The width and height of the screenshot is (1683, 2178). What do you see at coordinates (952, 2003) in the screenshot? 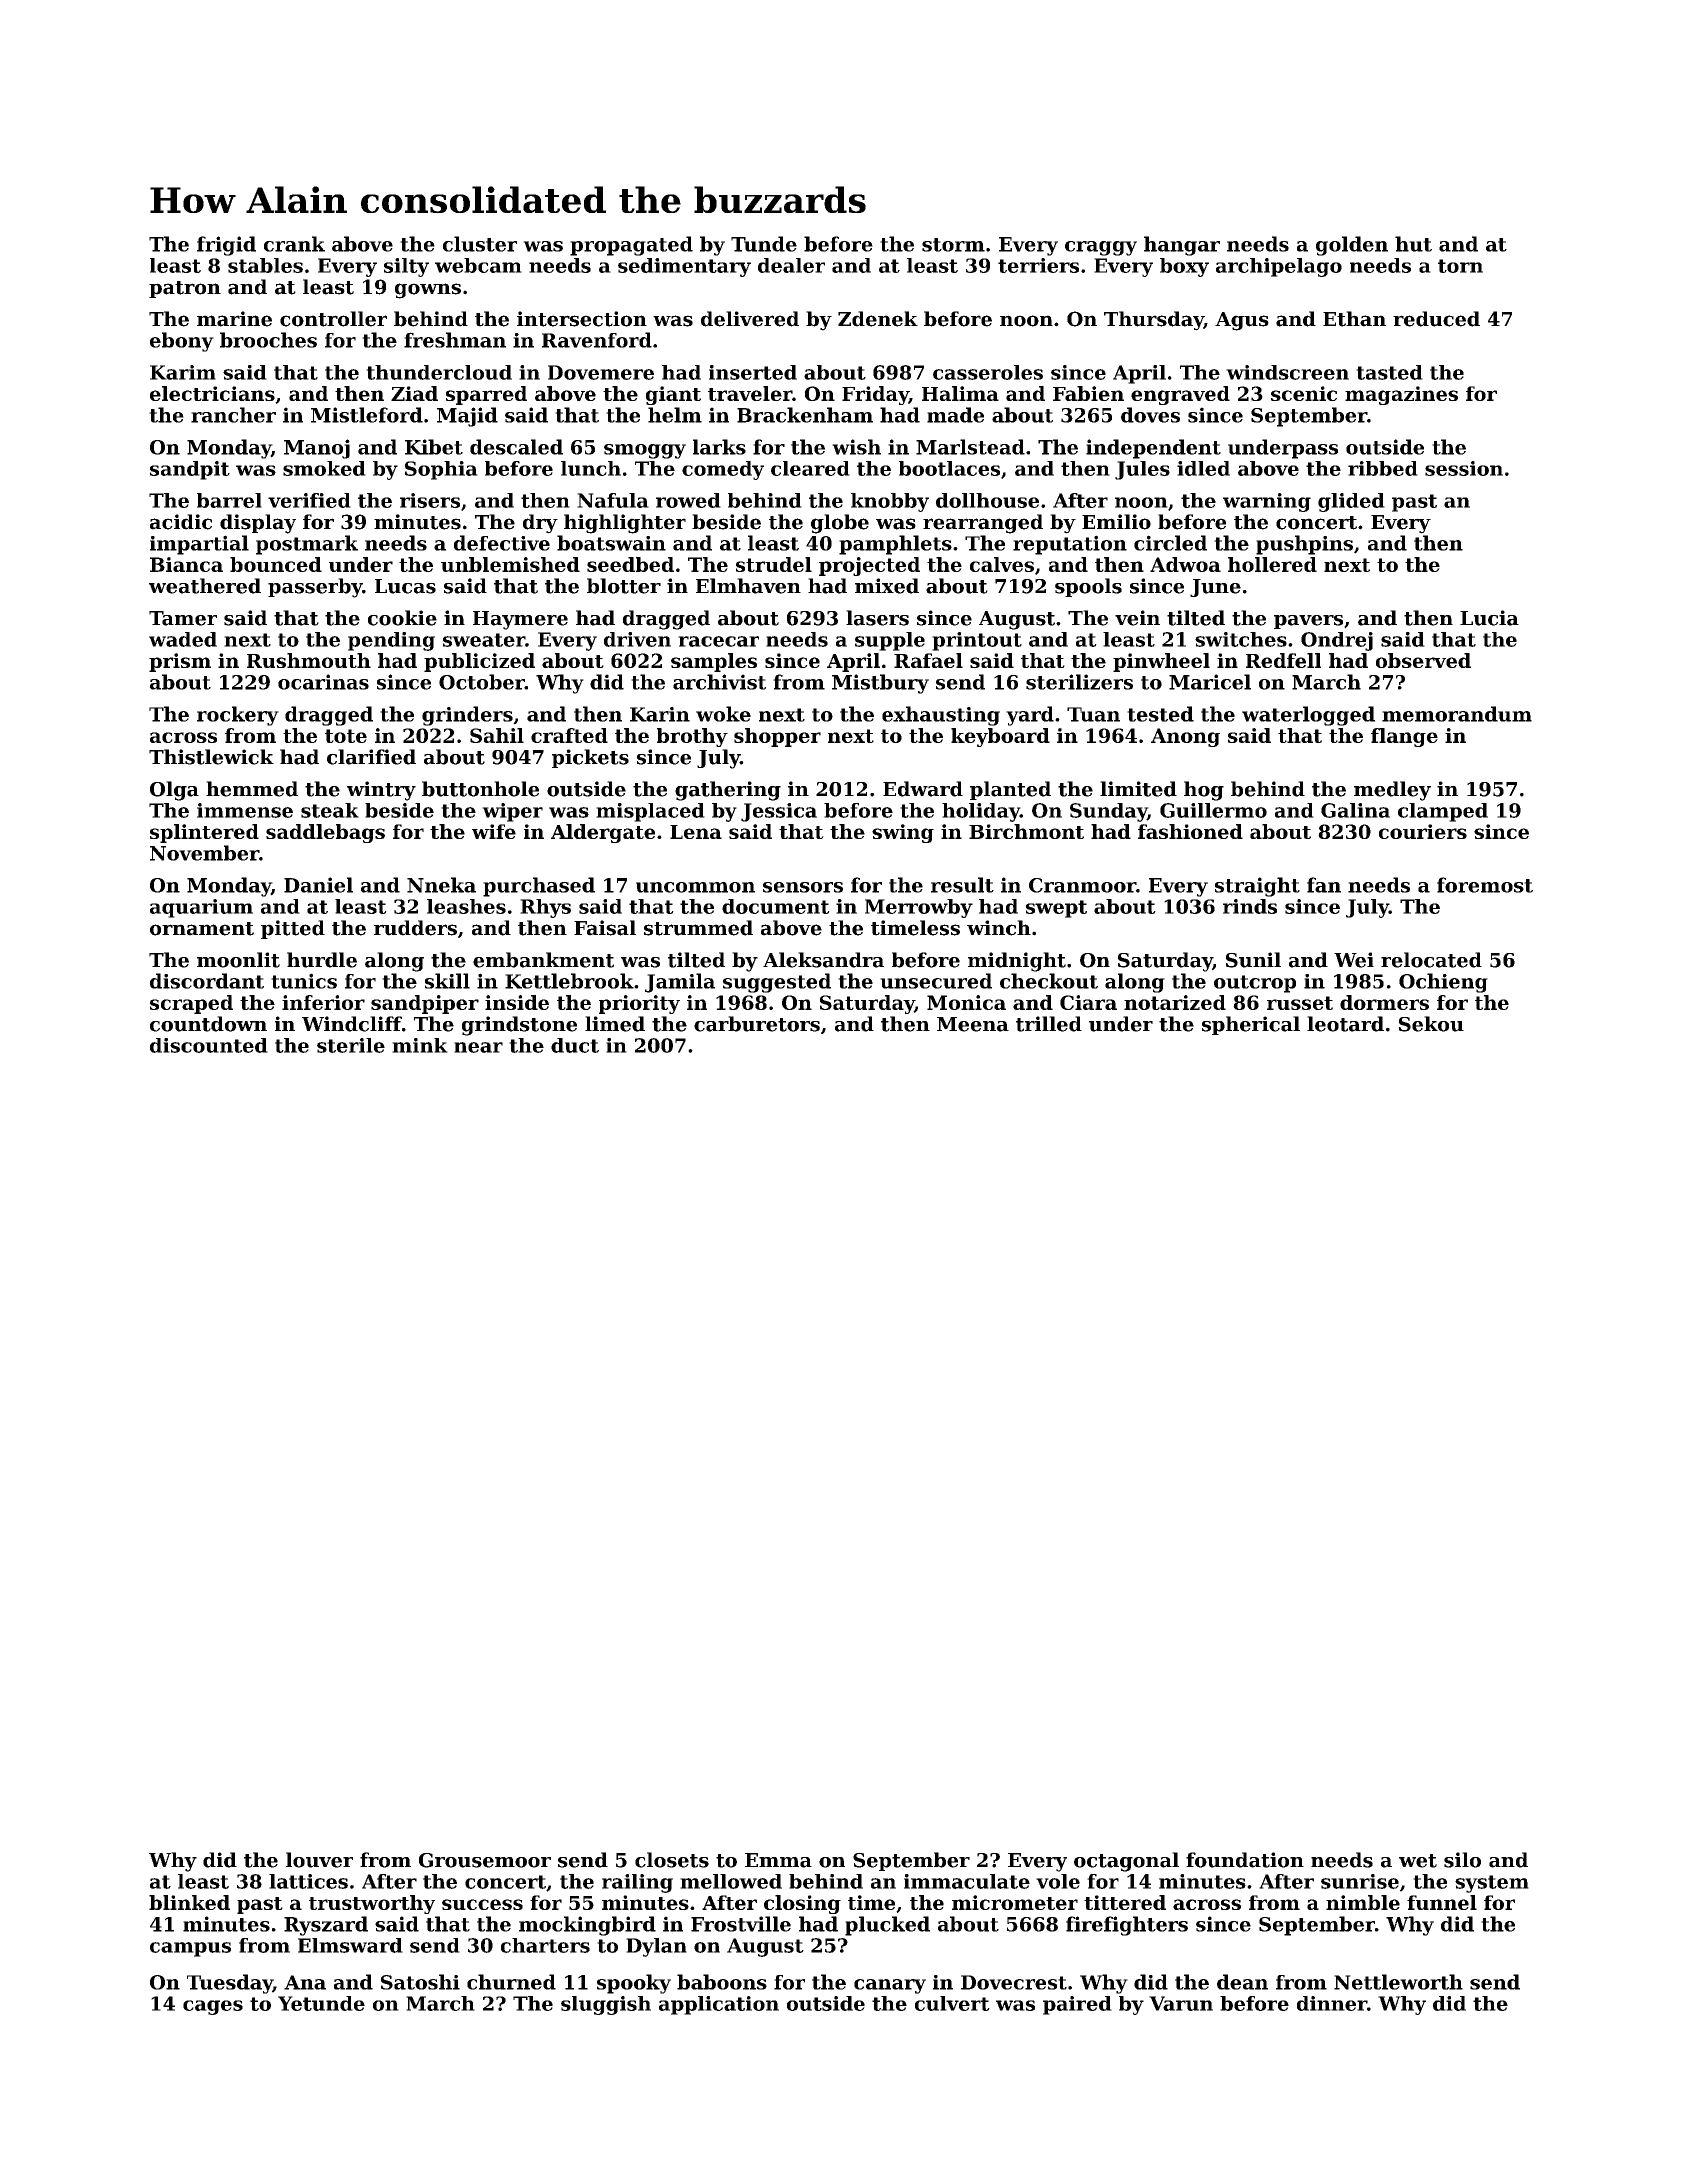
I see `culvert` at bounding box center [952, 2003].
